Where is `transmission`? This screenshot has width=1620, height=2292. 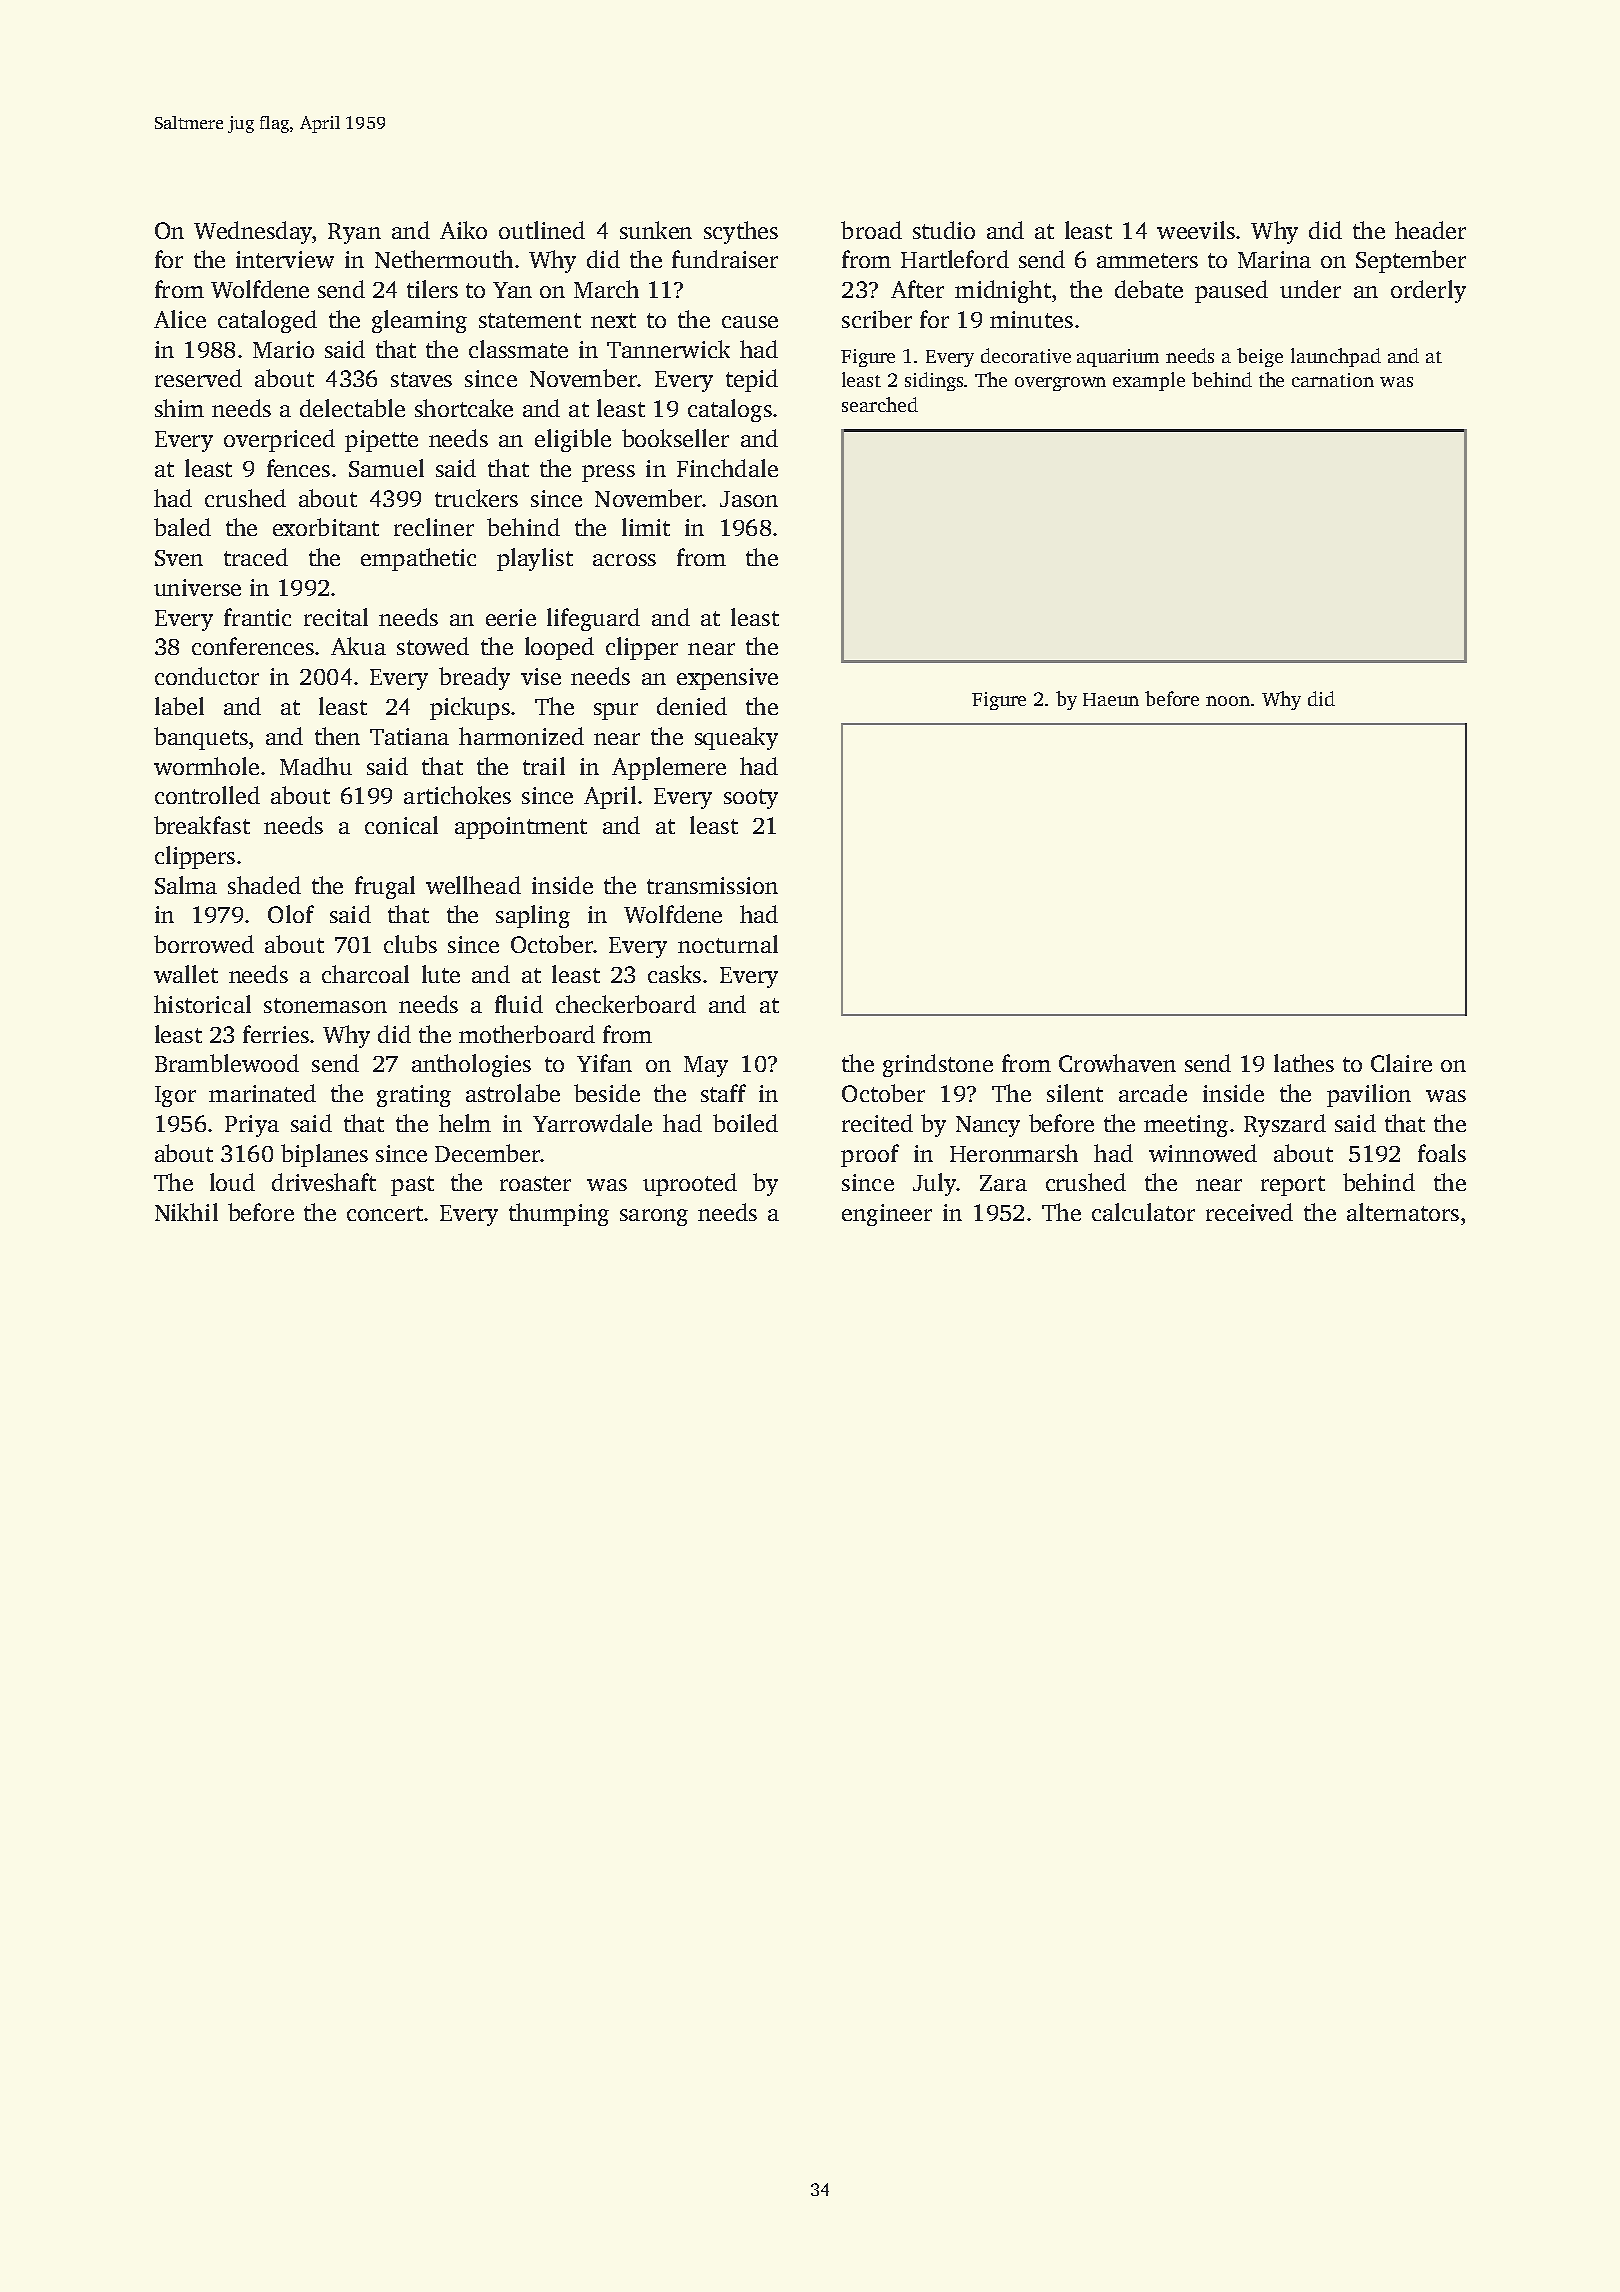 transmission is located at coordinates (712, 885).
